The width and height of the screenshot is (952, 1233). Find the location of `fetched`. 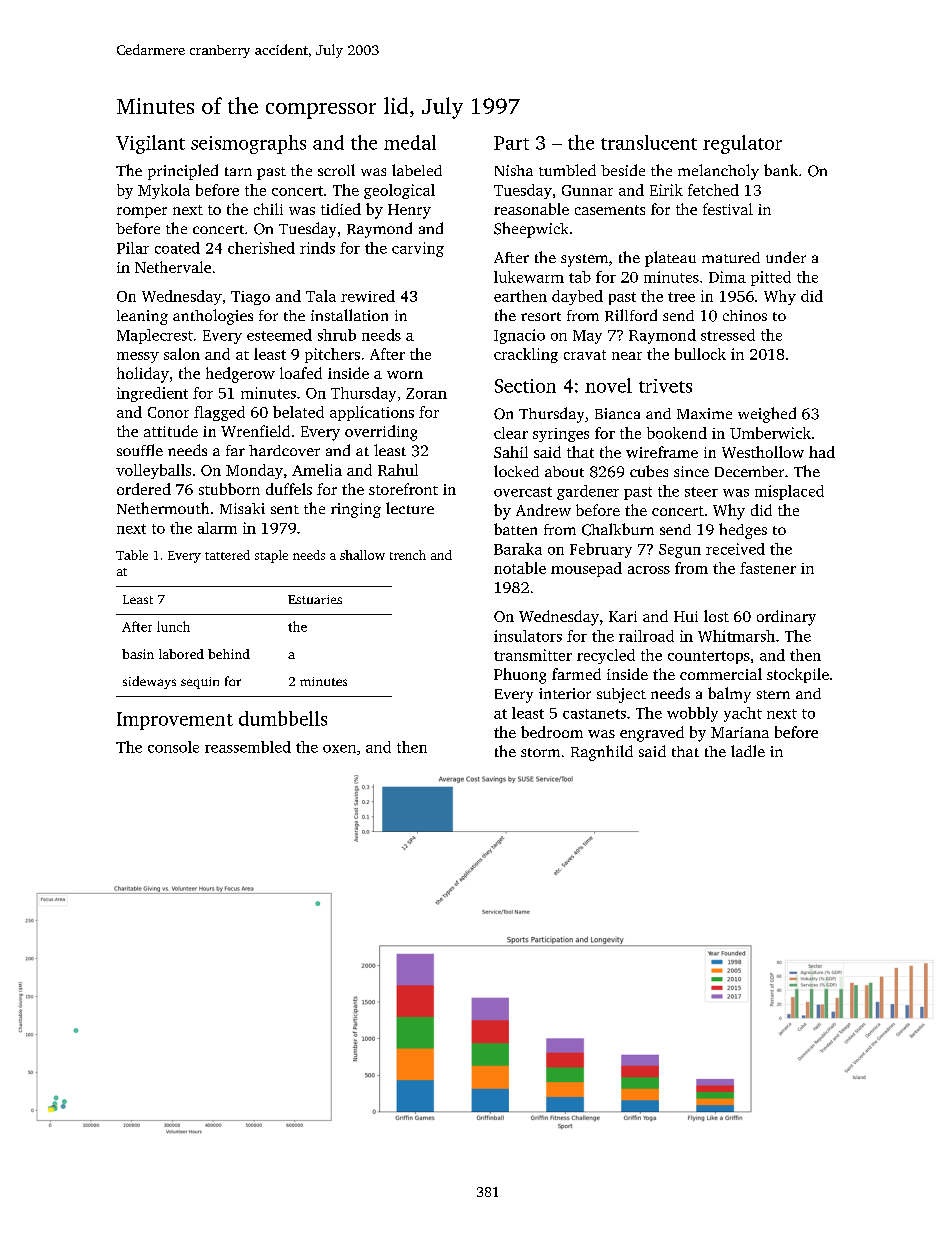

fetched is located at coordinates (713, 190).
